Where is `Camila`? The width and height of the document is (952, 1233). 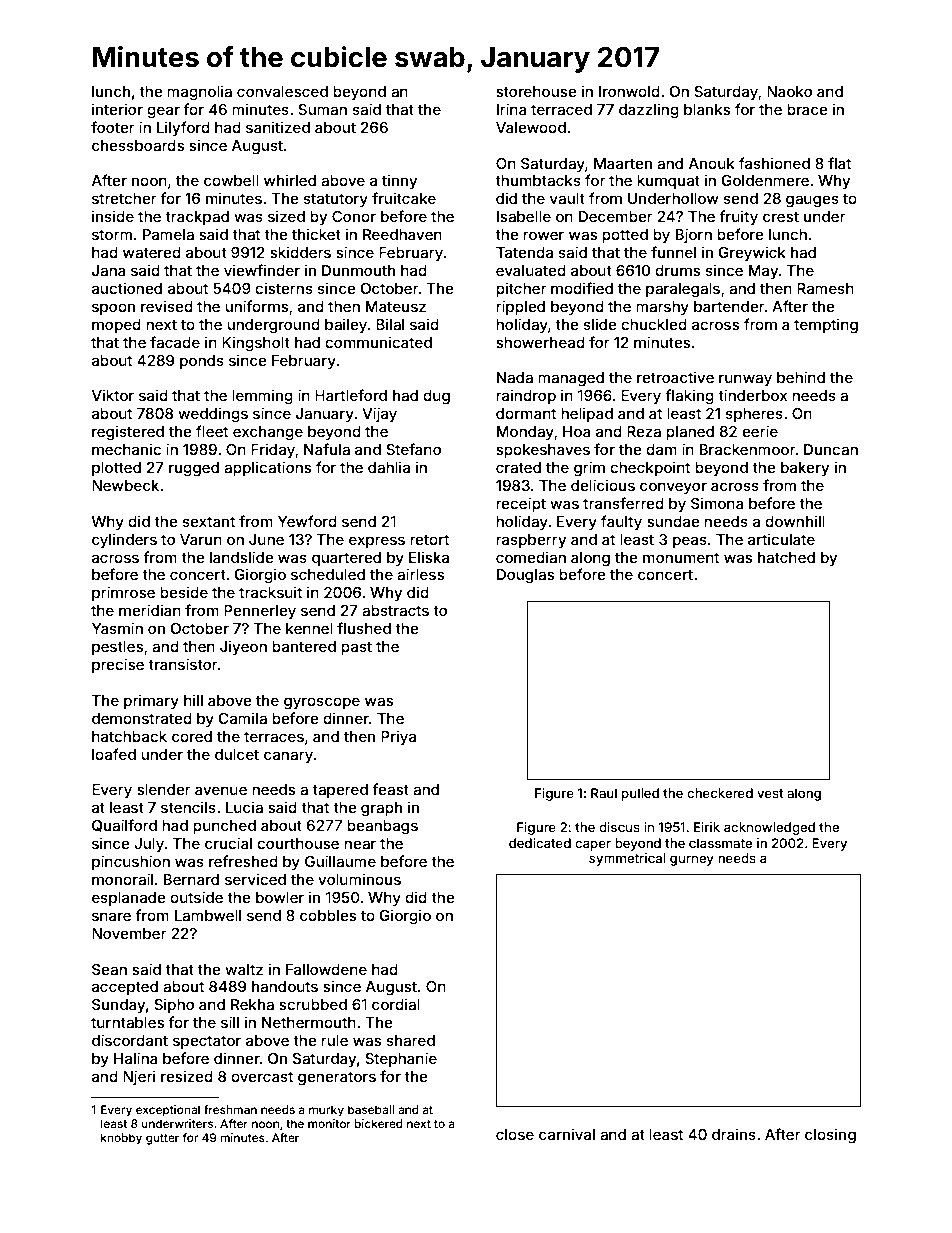 Camila is located at coordinates (243, 718).
